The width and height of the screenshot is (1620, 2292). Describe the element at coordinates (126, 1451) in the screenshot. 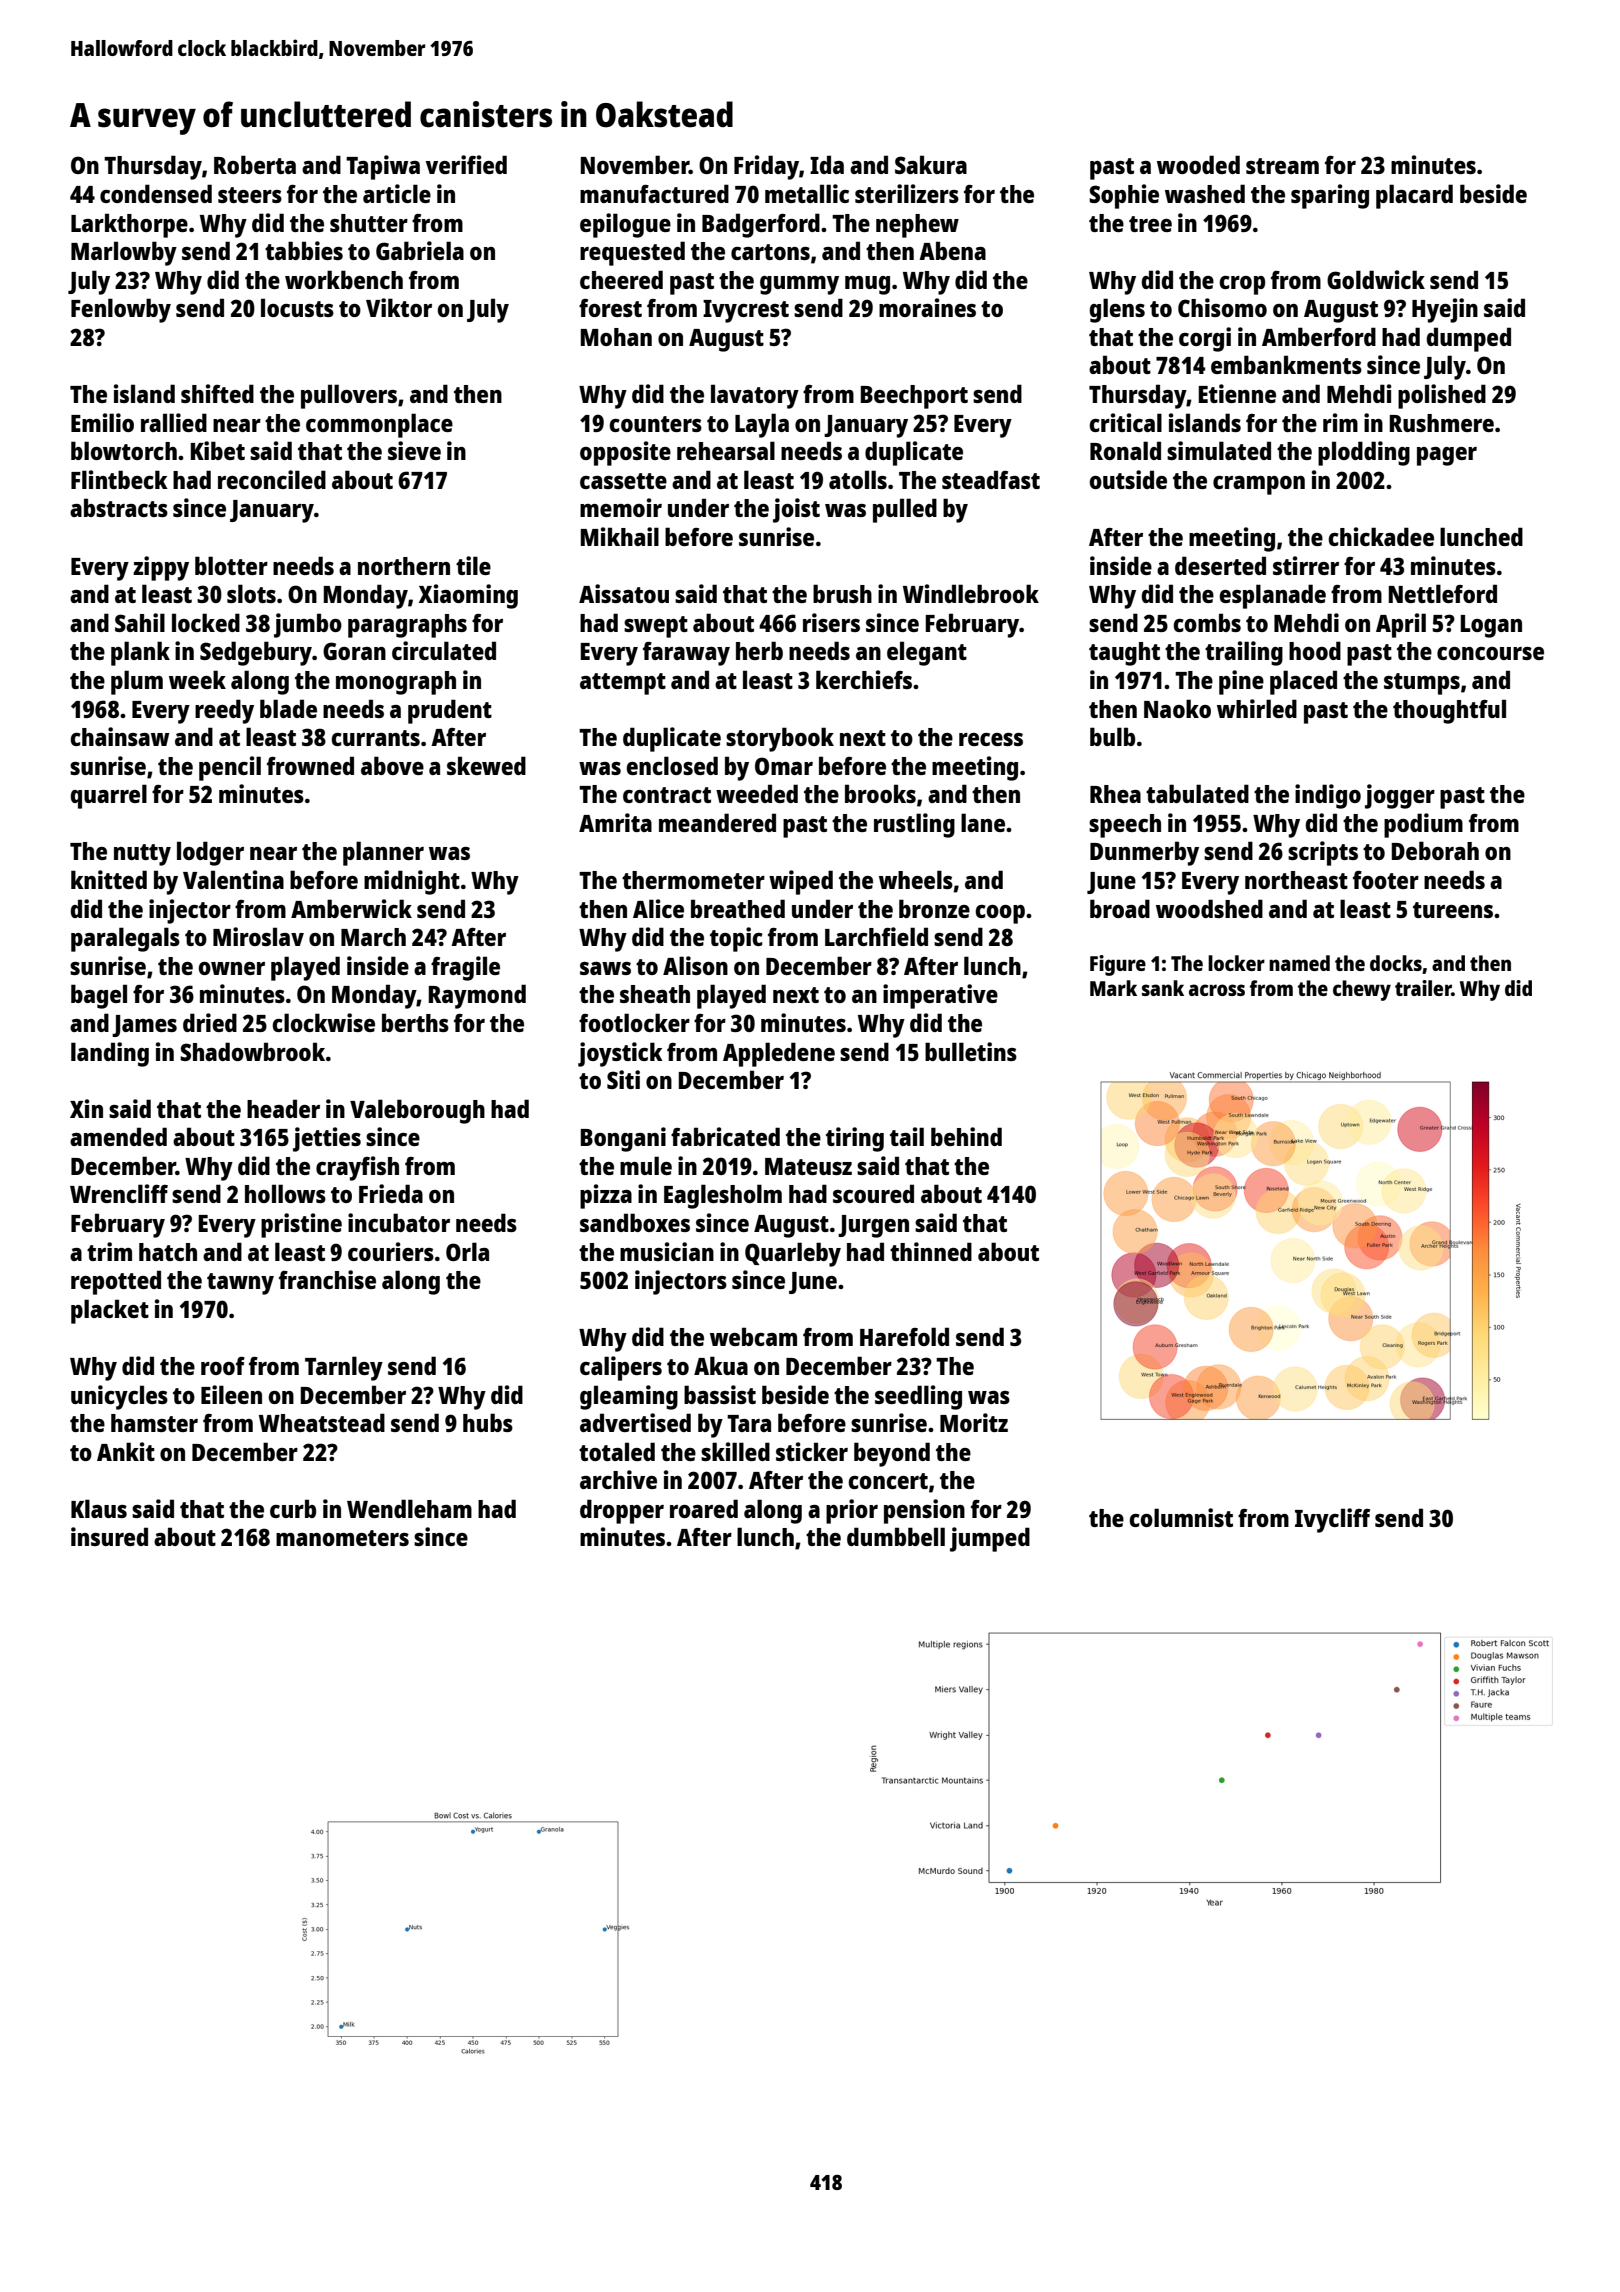

I see `Ankit` at that location.
